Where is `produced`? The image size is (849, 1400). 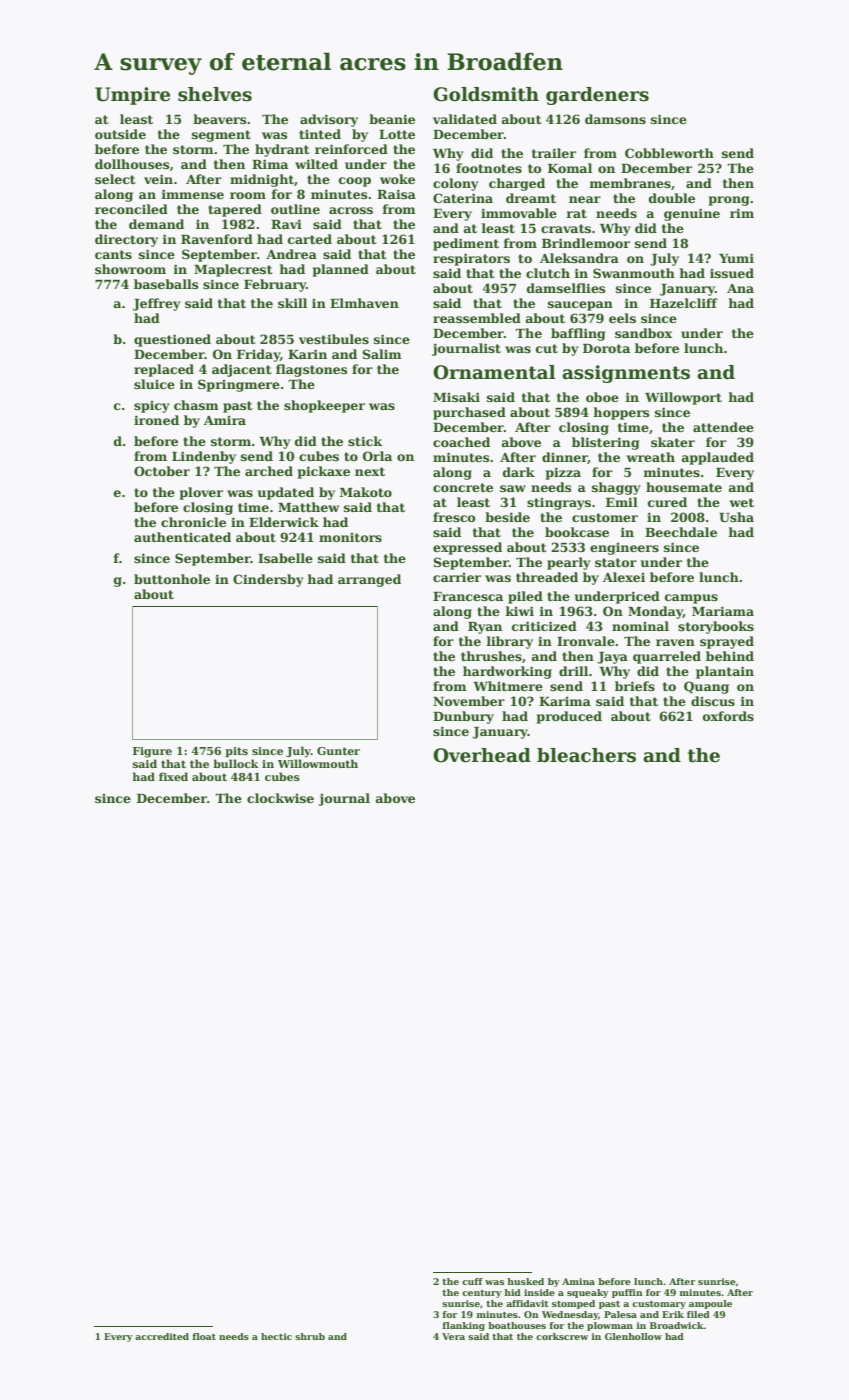
produced is located at coordinates (569, 717).
